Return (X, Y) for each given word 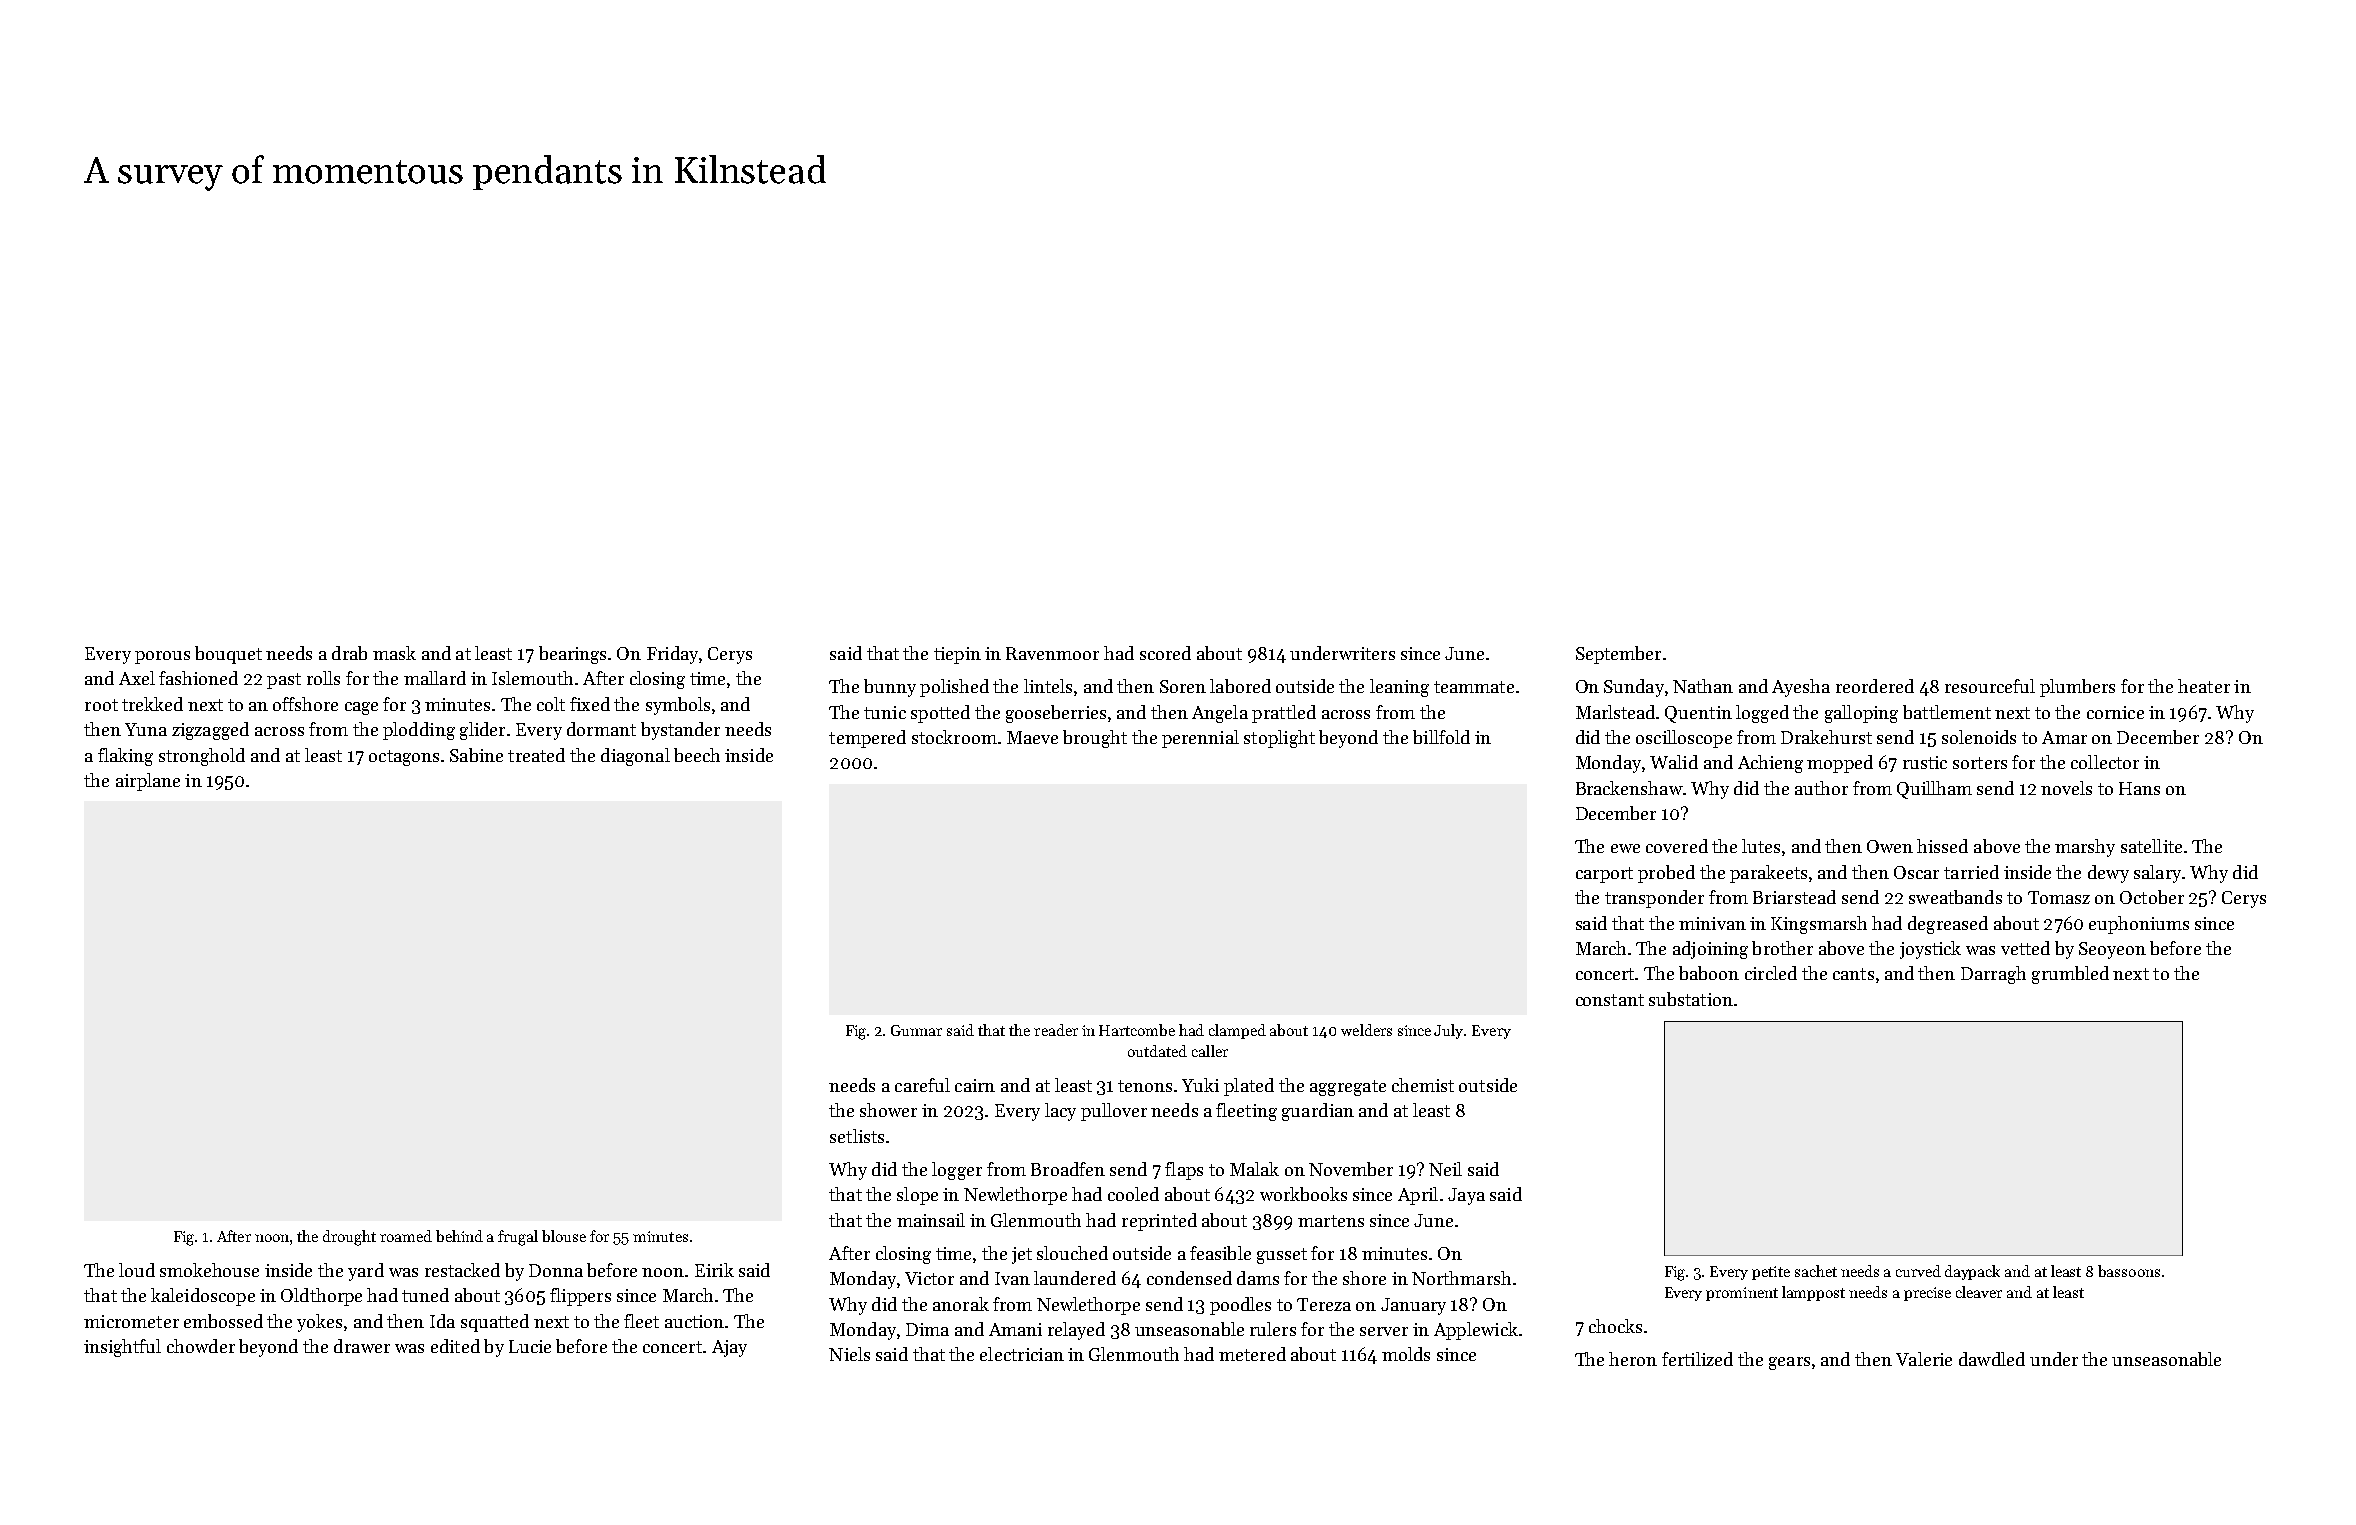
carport (1604, 875)
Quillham (1934, 790)
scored (1165, 653)
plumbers (2077, 688)
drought (349, 1238)
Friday (672, 655)
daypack (1972, 1272)
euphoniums (2139, 925)
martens (1331, 1221)
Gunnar (916, 1030)
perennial (1200, 739)
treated (536, 755)
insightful (122, 1348)
